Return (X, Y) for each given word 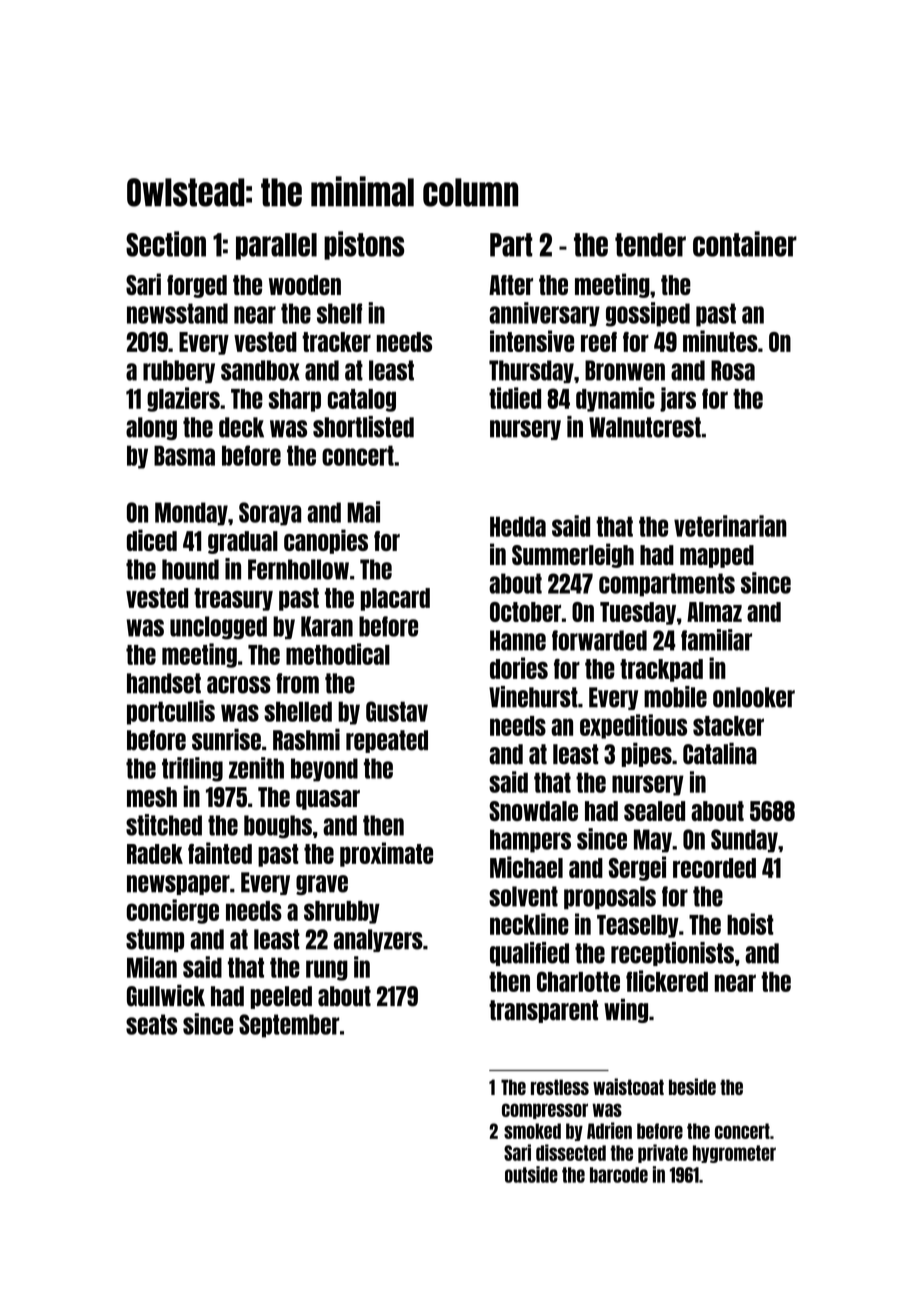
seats (151, 1024)
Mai (363, 512)
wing (626, 1010)
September (289, 1026)
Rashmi (306, 739)
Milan (152, 967)
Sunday (744, 841)
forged (197, 286)
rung (327, 970)
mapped (717, 556)
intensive (532, 341)
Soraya (270, 514)
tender (650, 245)
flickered (667, 981)
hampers (530, 841)
